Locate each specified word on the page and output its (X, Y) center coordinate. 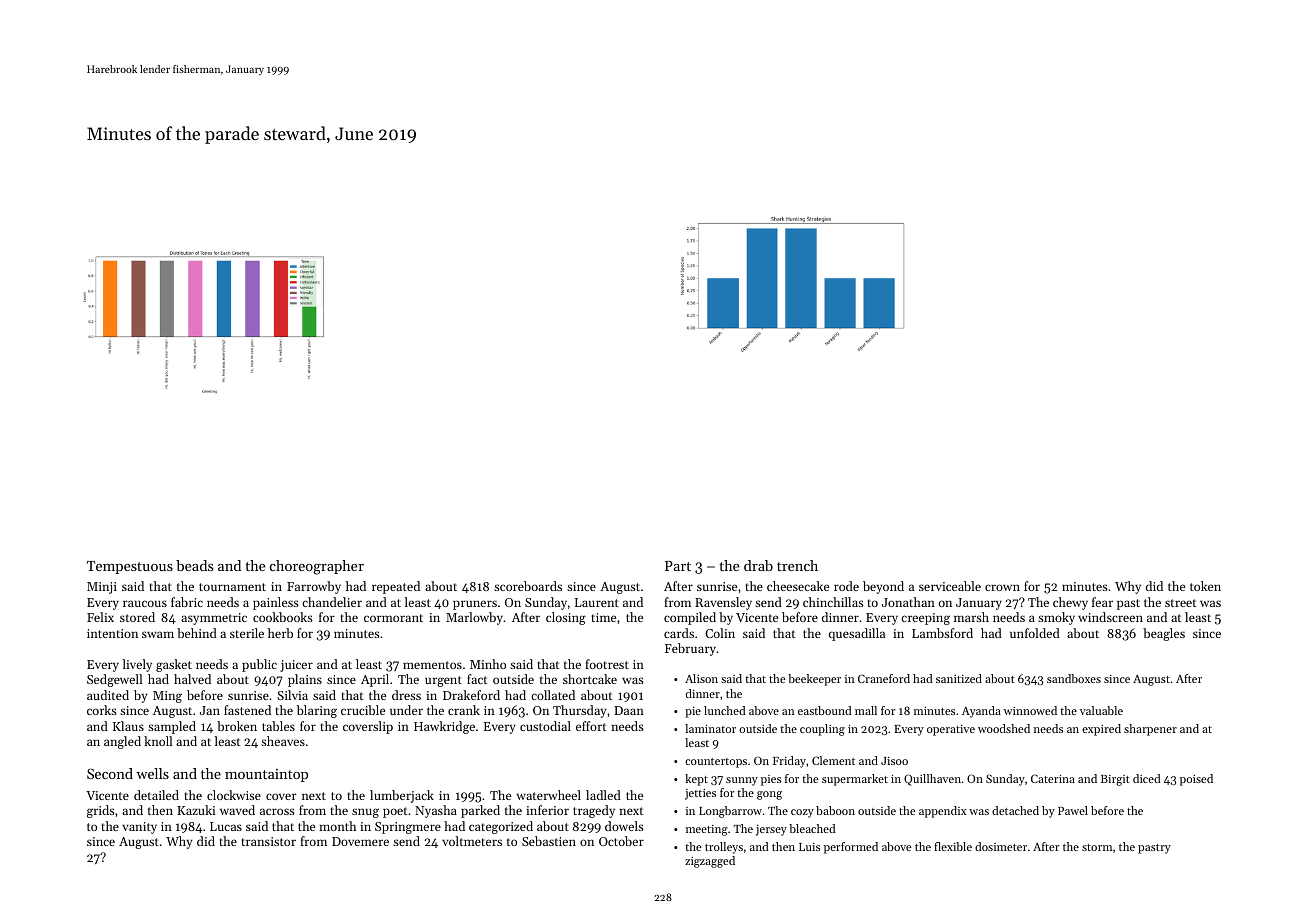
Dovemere (360, 841)
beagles (1164, 634)
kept (696, 780)
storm (1097, 847)
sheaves (283, 741)
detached (1015, 810)
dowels (624, 826)
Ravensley (723, 603)
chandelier (332, 602)
